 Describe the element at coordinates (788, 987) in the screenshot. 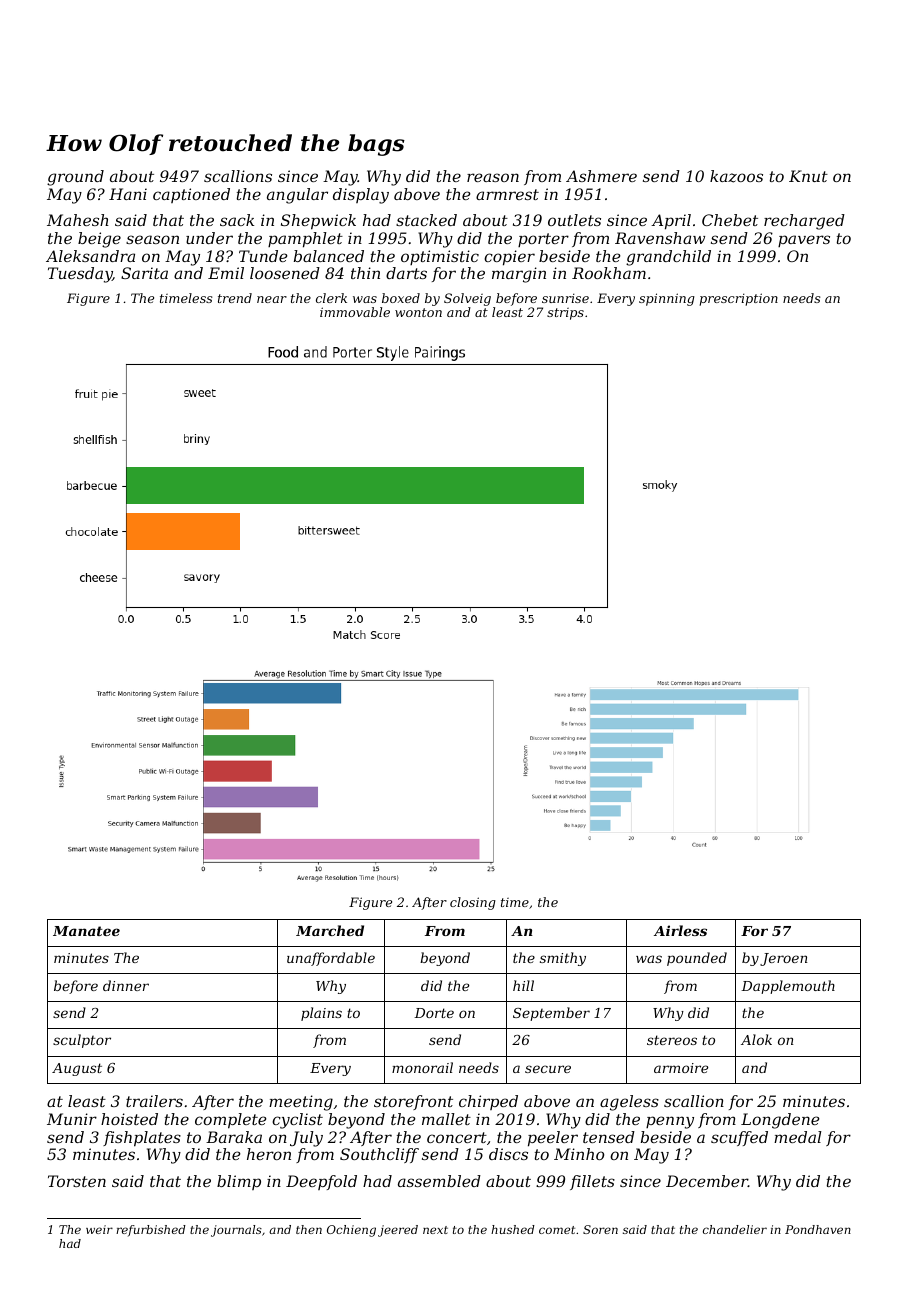

I see `Dapplemouth` at that location.
